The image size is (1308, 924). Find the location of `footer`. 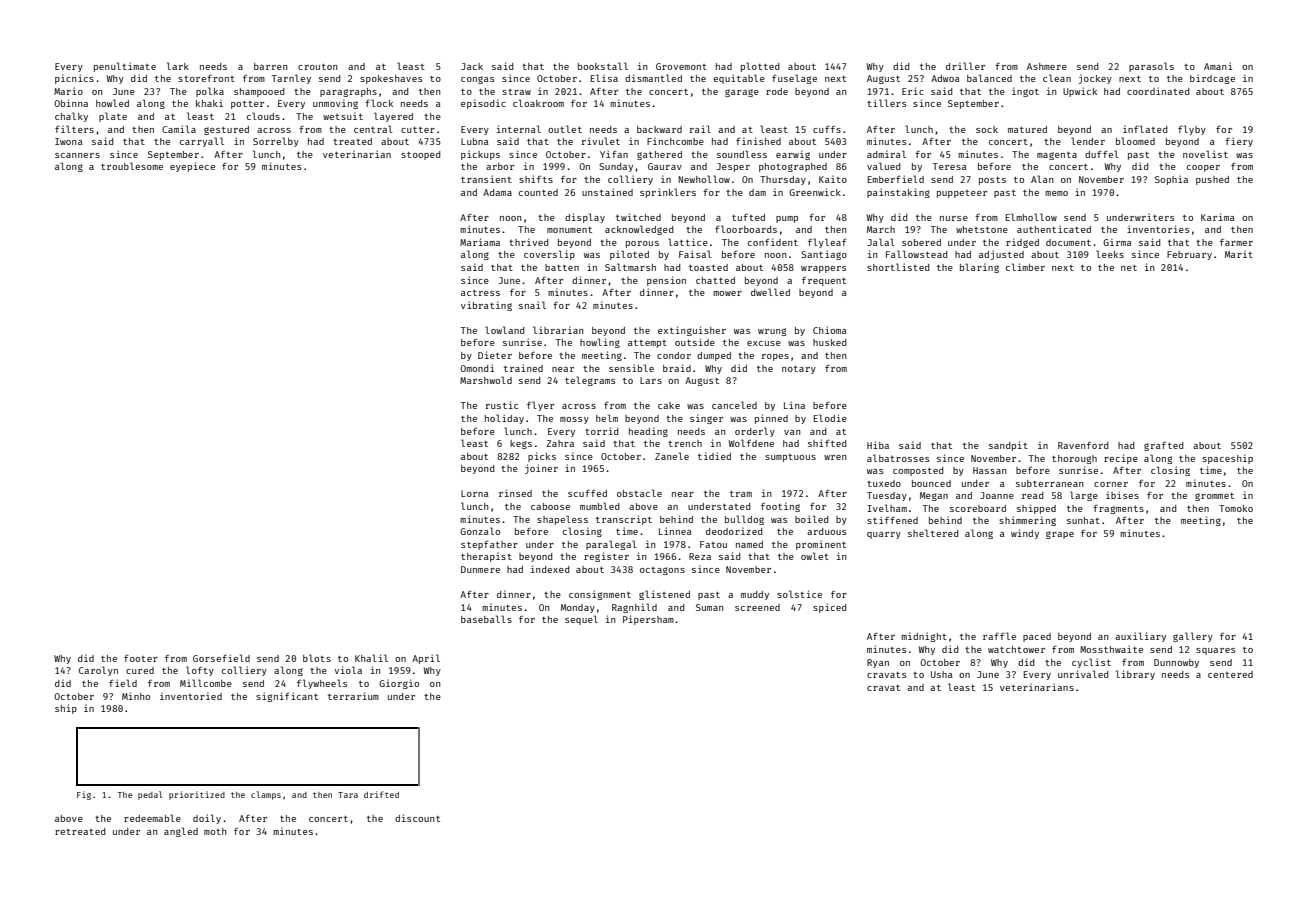

footer is located at coordinates (141, 658).
